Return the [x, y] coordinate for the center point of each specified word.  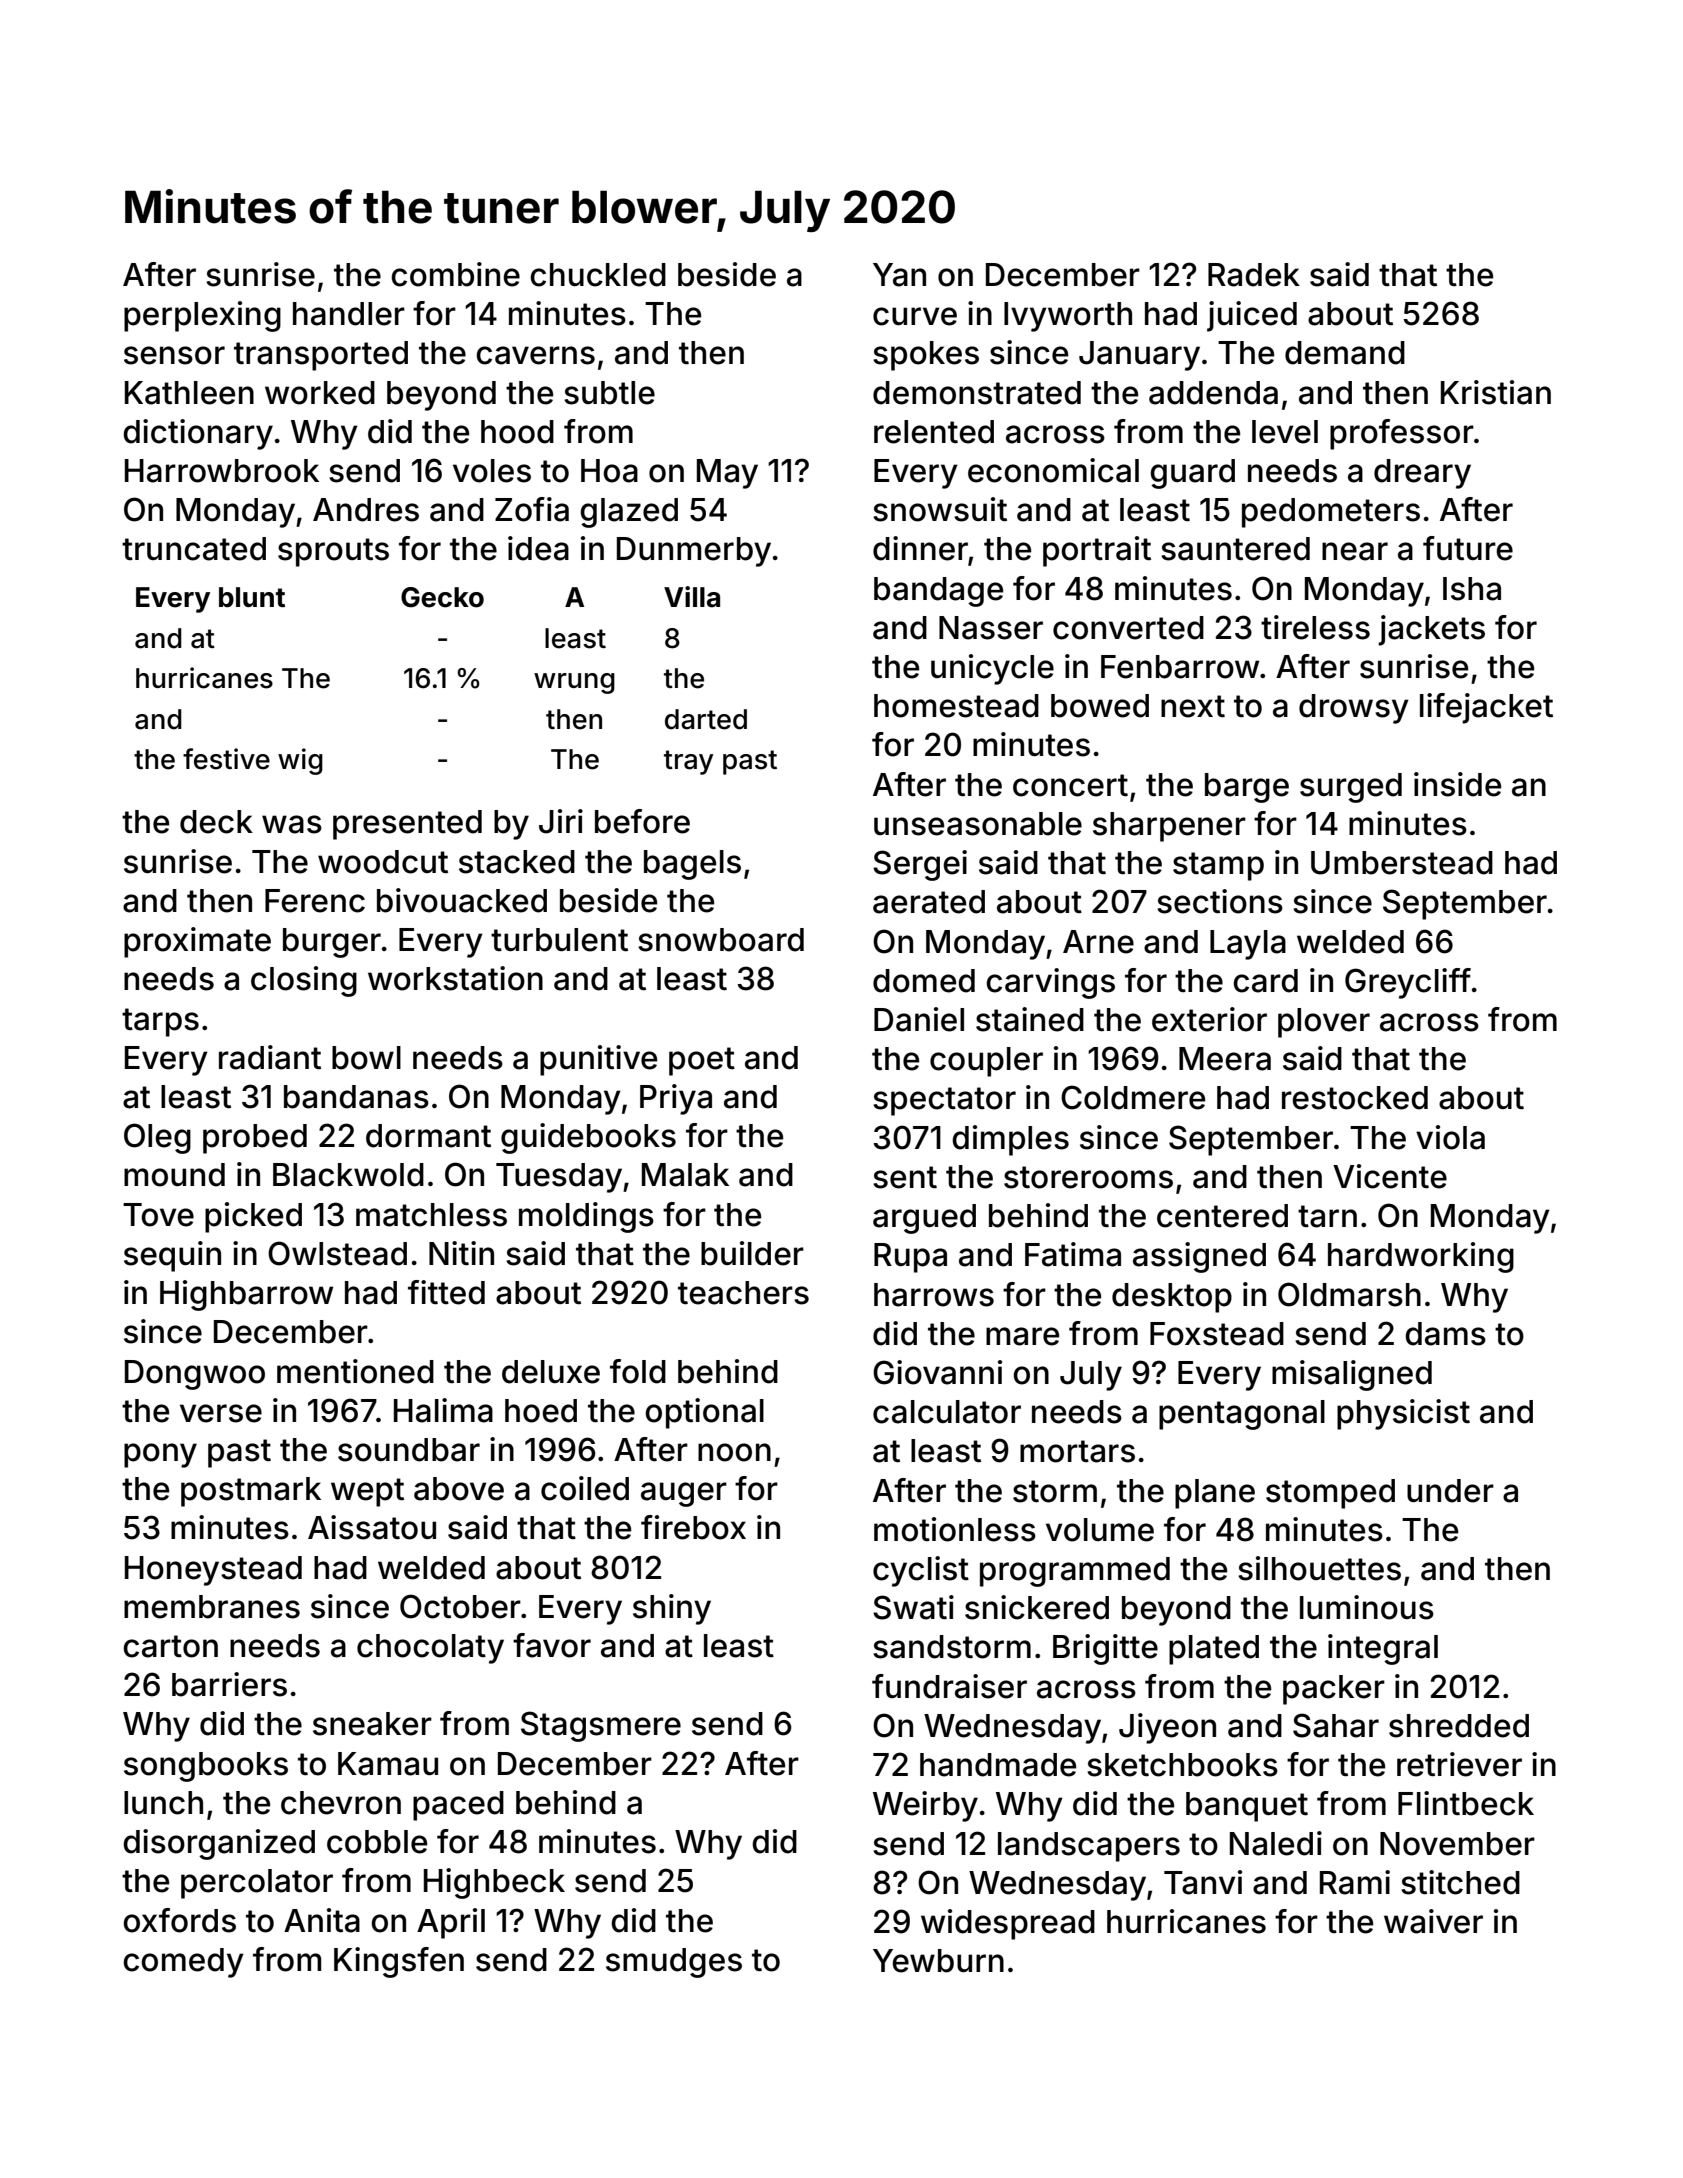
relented [934, 432]
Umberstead [1402, 863]
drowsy [1354, 709]
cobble [377, 1842]
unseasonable [978, 824]
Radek [1254, 275]
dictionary [198, 434]
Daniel [919, 1019]
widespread [1008, 1924]
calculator [947, 1412]
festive [226, 759]
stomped [1330, 1494]
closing [304, 981]
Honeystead [213, 1571]
